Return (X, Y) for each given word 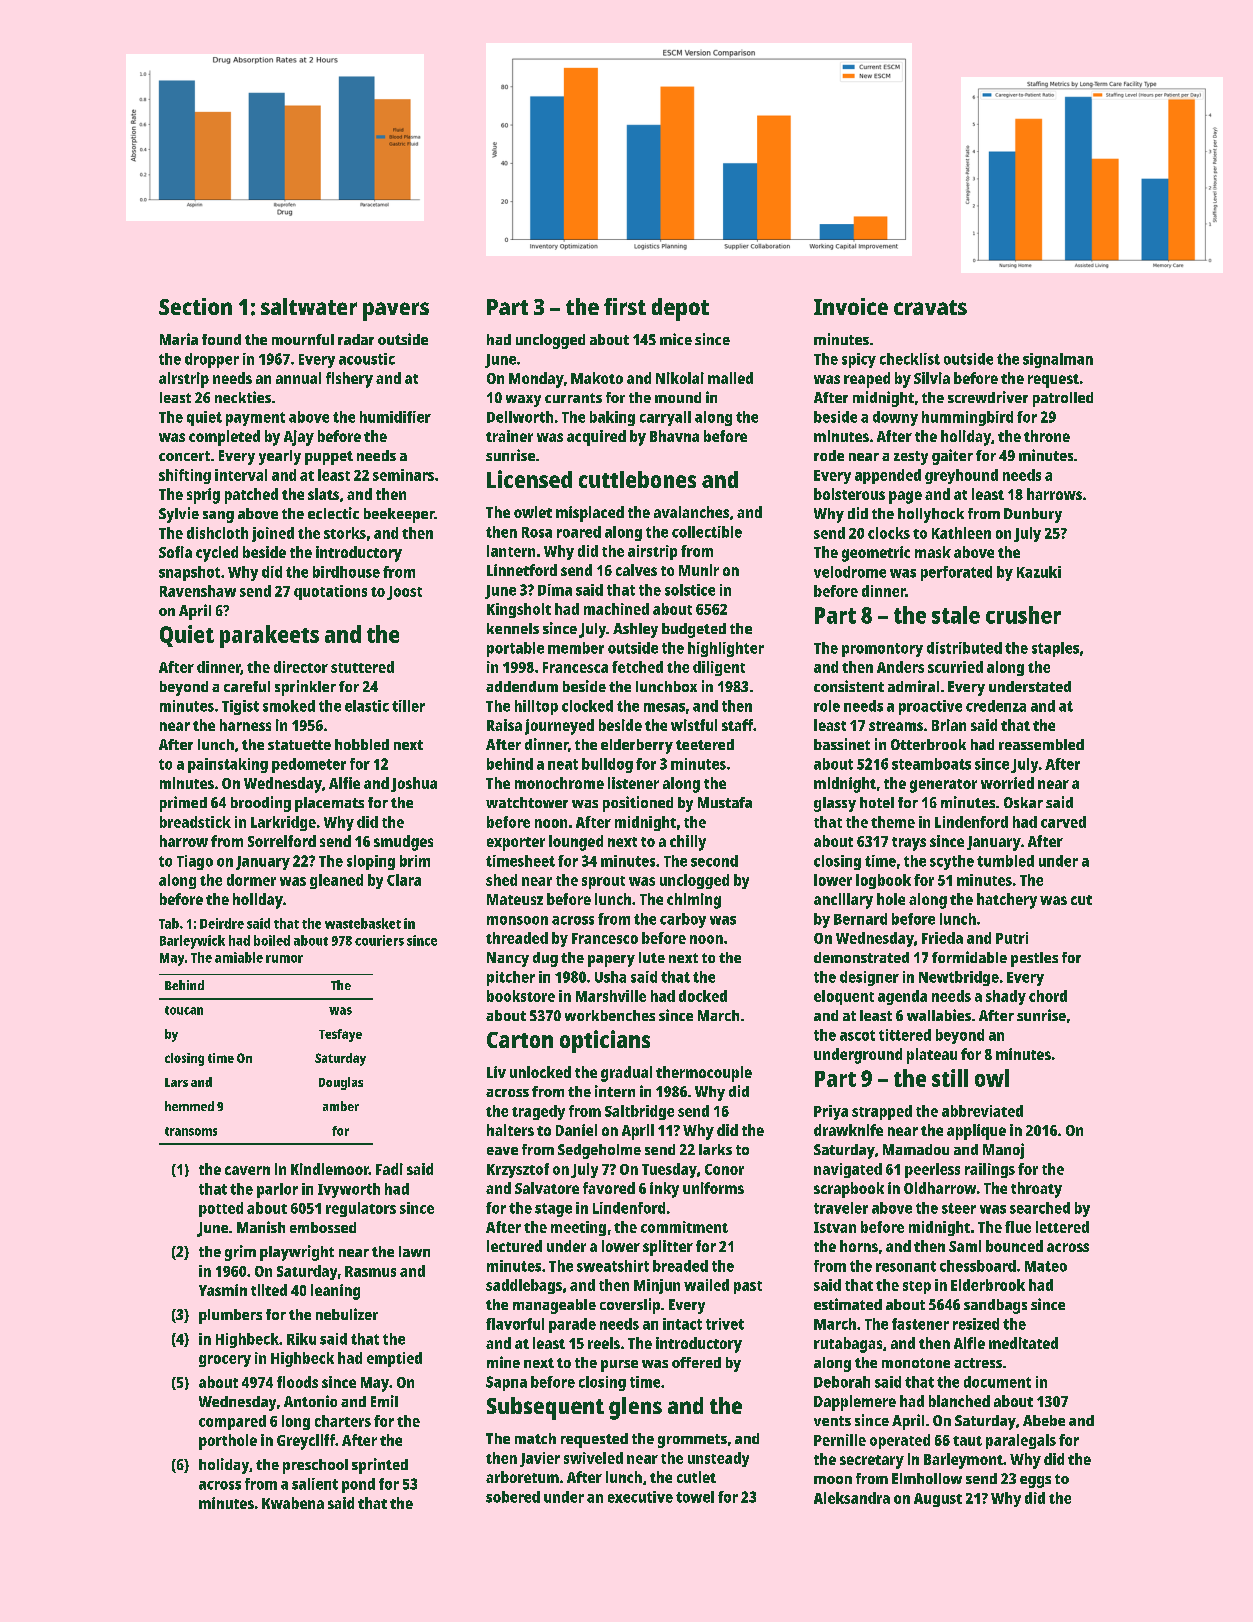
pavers (396, 311)
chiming (694, 901)
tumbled (1005, 861)
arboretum (522, 1477)
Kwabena (293, 1503)
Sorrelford (282, 841)
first (625, 306)
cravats (930, 307)
